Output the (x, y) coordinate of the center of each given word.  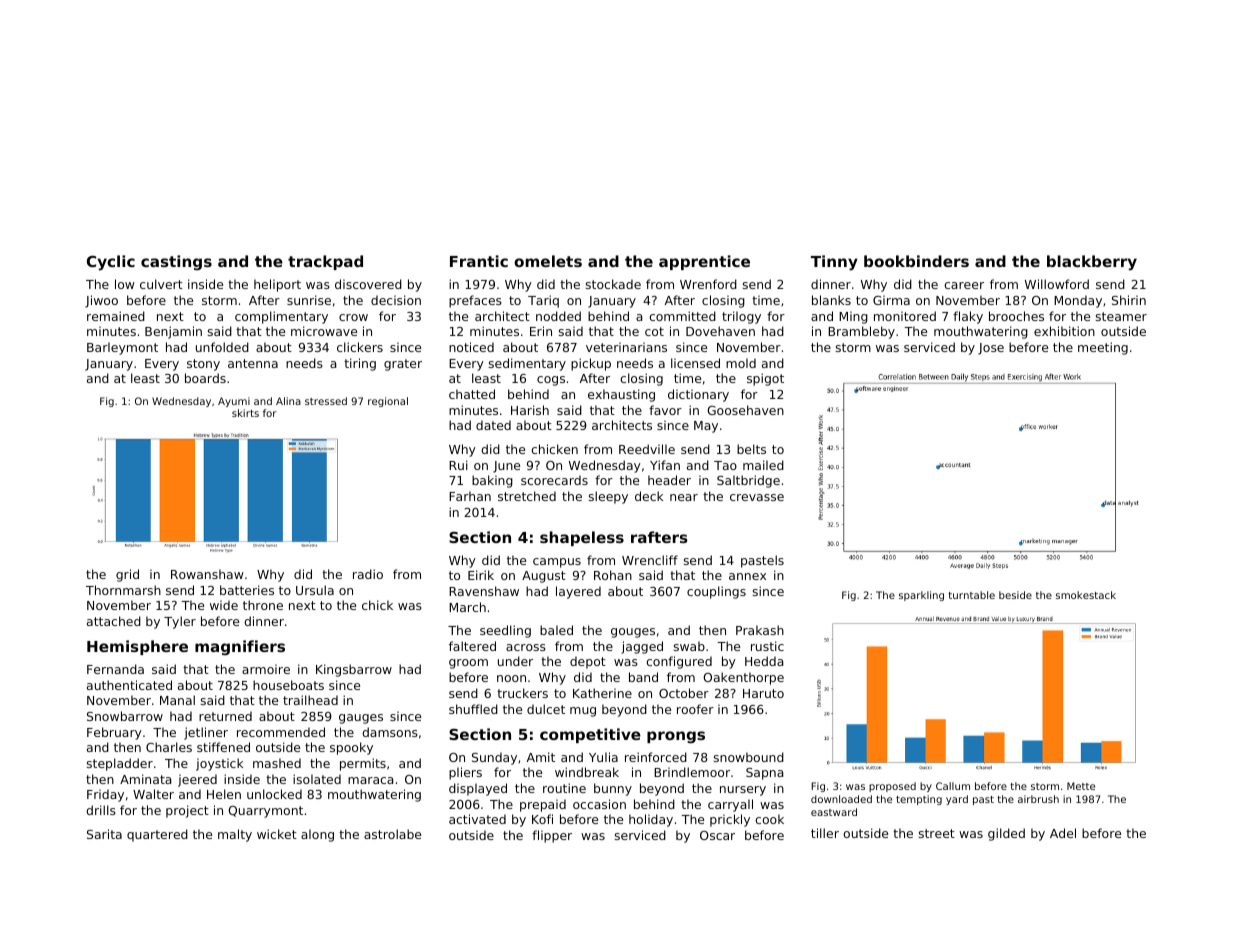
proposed (892, 787)
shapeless (582, 538)
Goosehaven (745, 410)
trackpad (325, 262)
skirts (245, 413)
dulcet (546, 709)
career (964, 285)
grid (127, 575)
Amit (541, 757)
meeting (1103, 348)
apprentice (704, 262)
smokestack (1086, 595)
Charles (169, 747)
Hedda (764, 661)
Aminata (146, 779)
